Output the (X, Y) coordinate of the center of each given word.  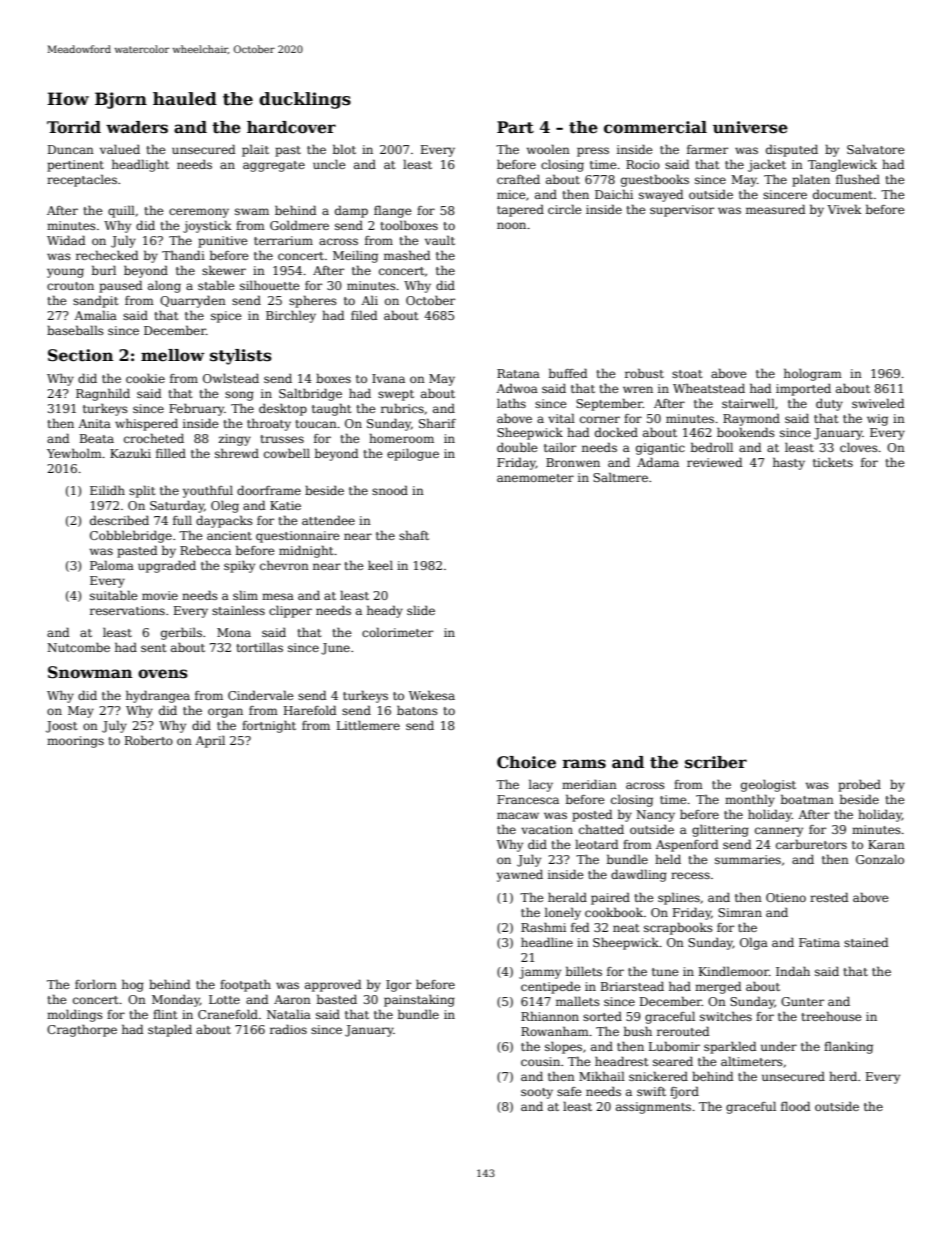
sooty (537, 1093)
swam (252, 211)
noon (511, 225)
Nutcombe (78, 647)
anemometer (535, 478)
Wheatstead (709, 388)
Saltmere (620, 477)
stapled (170, 1031)
